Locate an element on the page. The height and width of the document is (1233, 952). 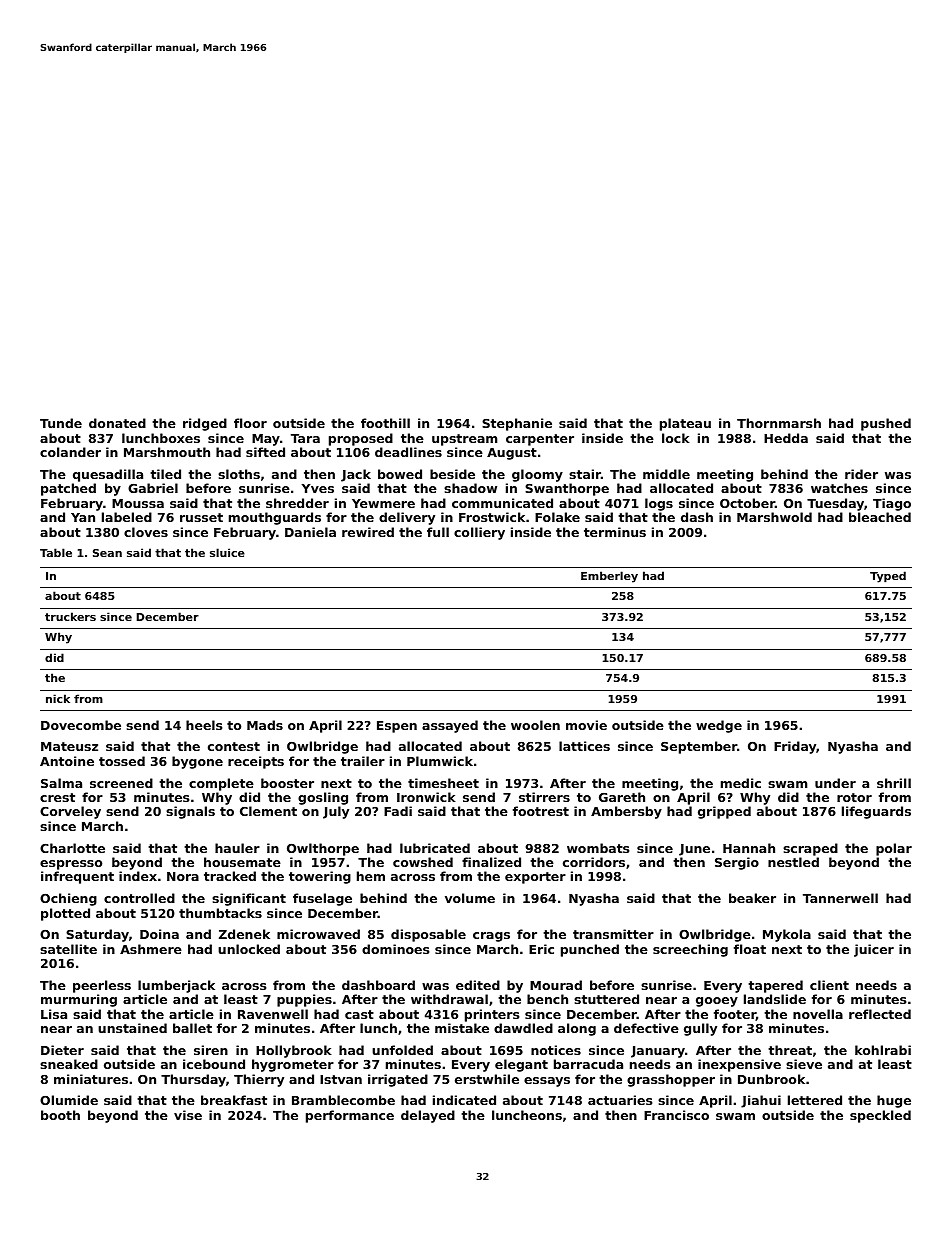
nick is located at coordinates (58, 698).
